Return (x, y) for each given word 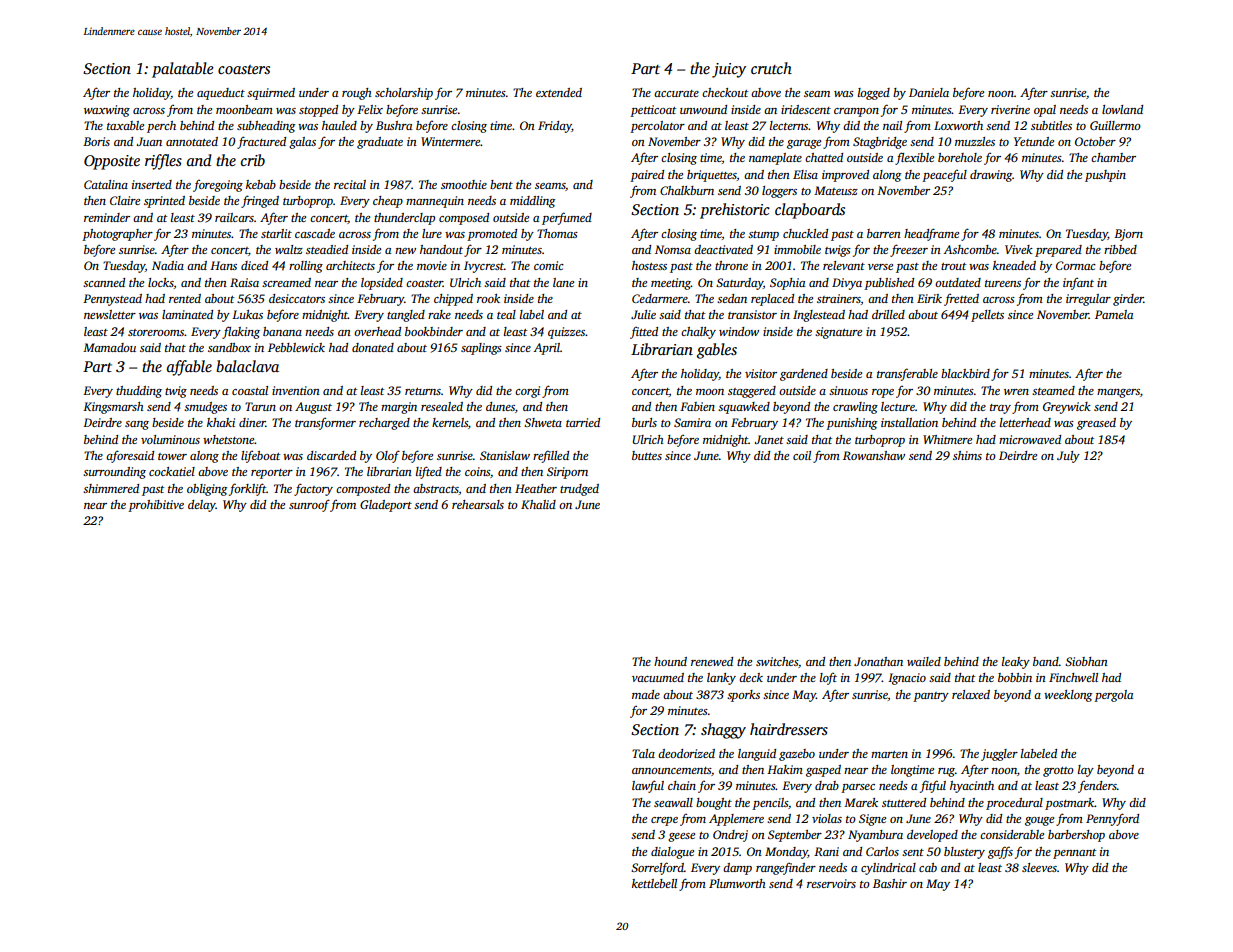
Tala (643, 753)
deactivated (723, 249)
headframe (931, 234)
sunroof (309, 505)
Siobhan (1086, 661)
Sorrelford (657, 868)
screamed (286, 282)
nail (892, 125)
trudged (579, 490)
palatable (183, 70)
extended (559, 92)
